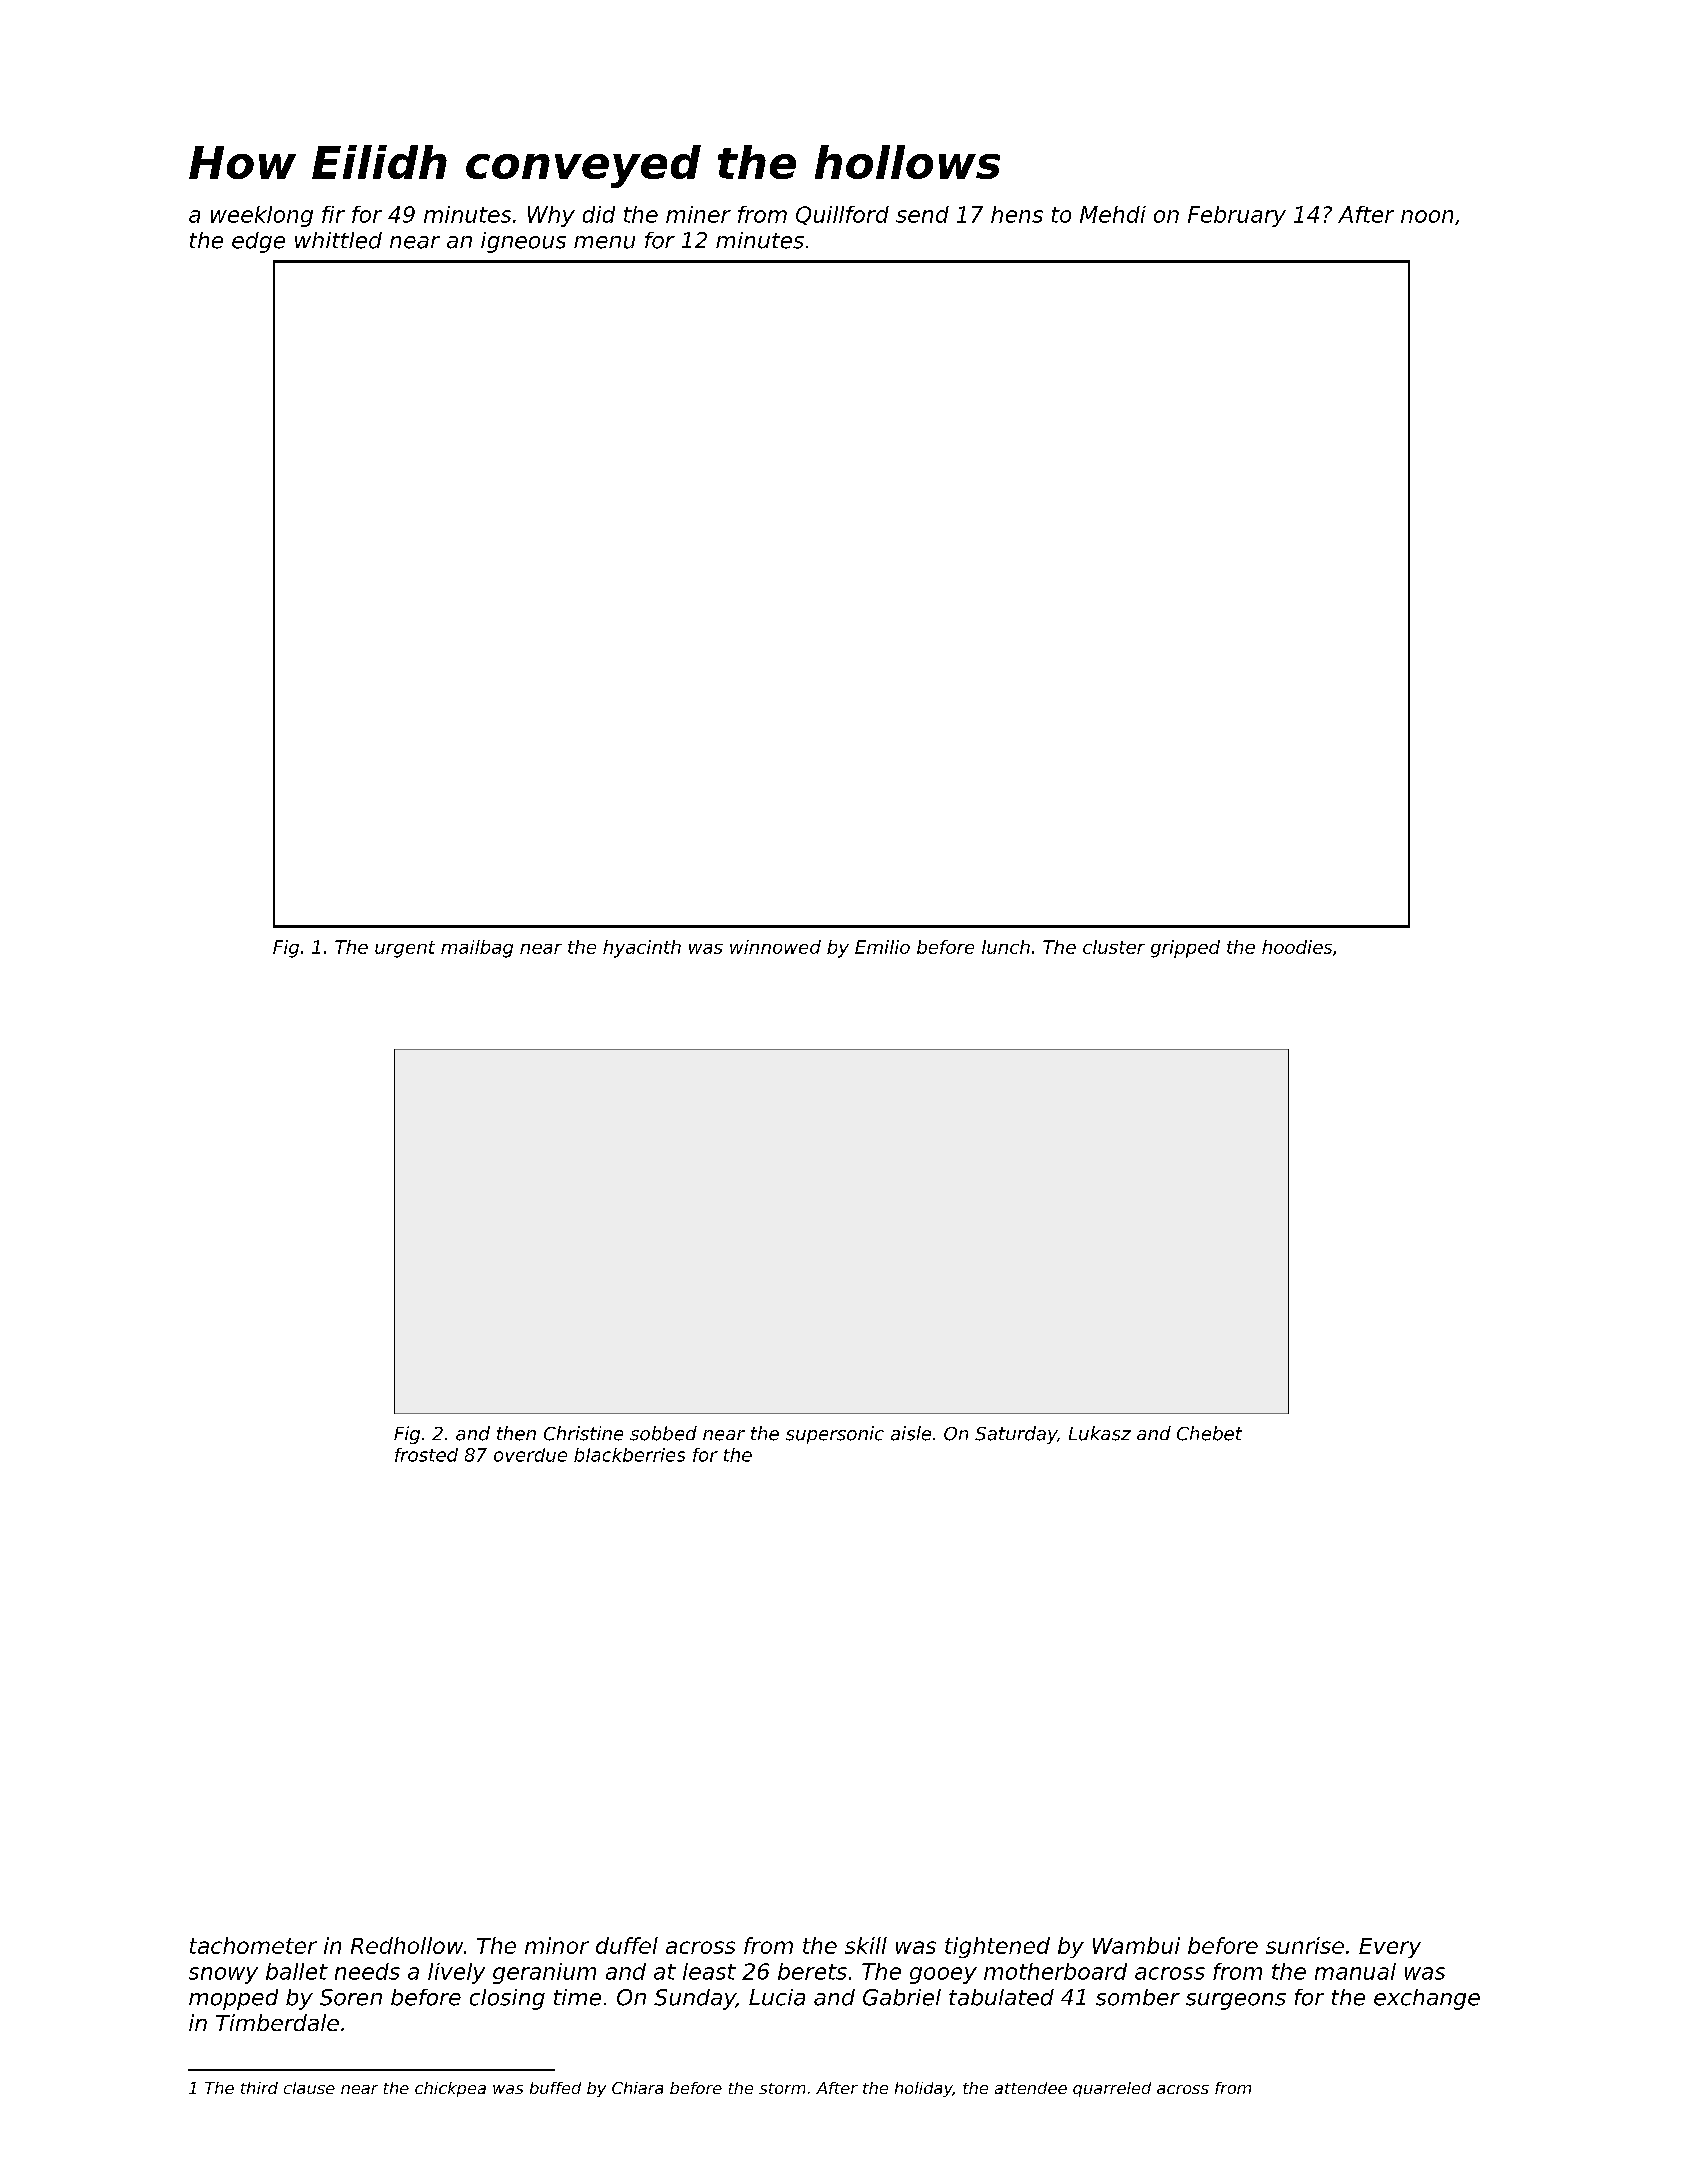 The image size is (1683, 2178). What do you see at coordinates (258, 242) in the screenshot?
I see `edge` at bounding box center [258, 242].
